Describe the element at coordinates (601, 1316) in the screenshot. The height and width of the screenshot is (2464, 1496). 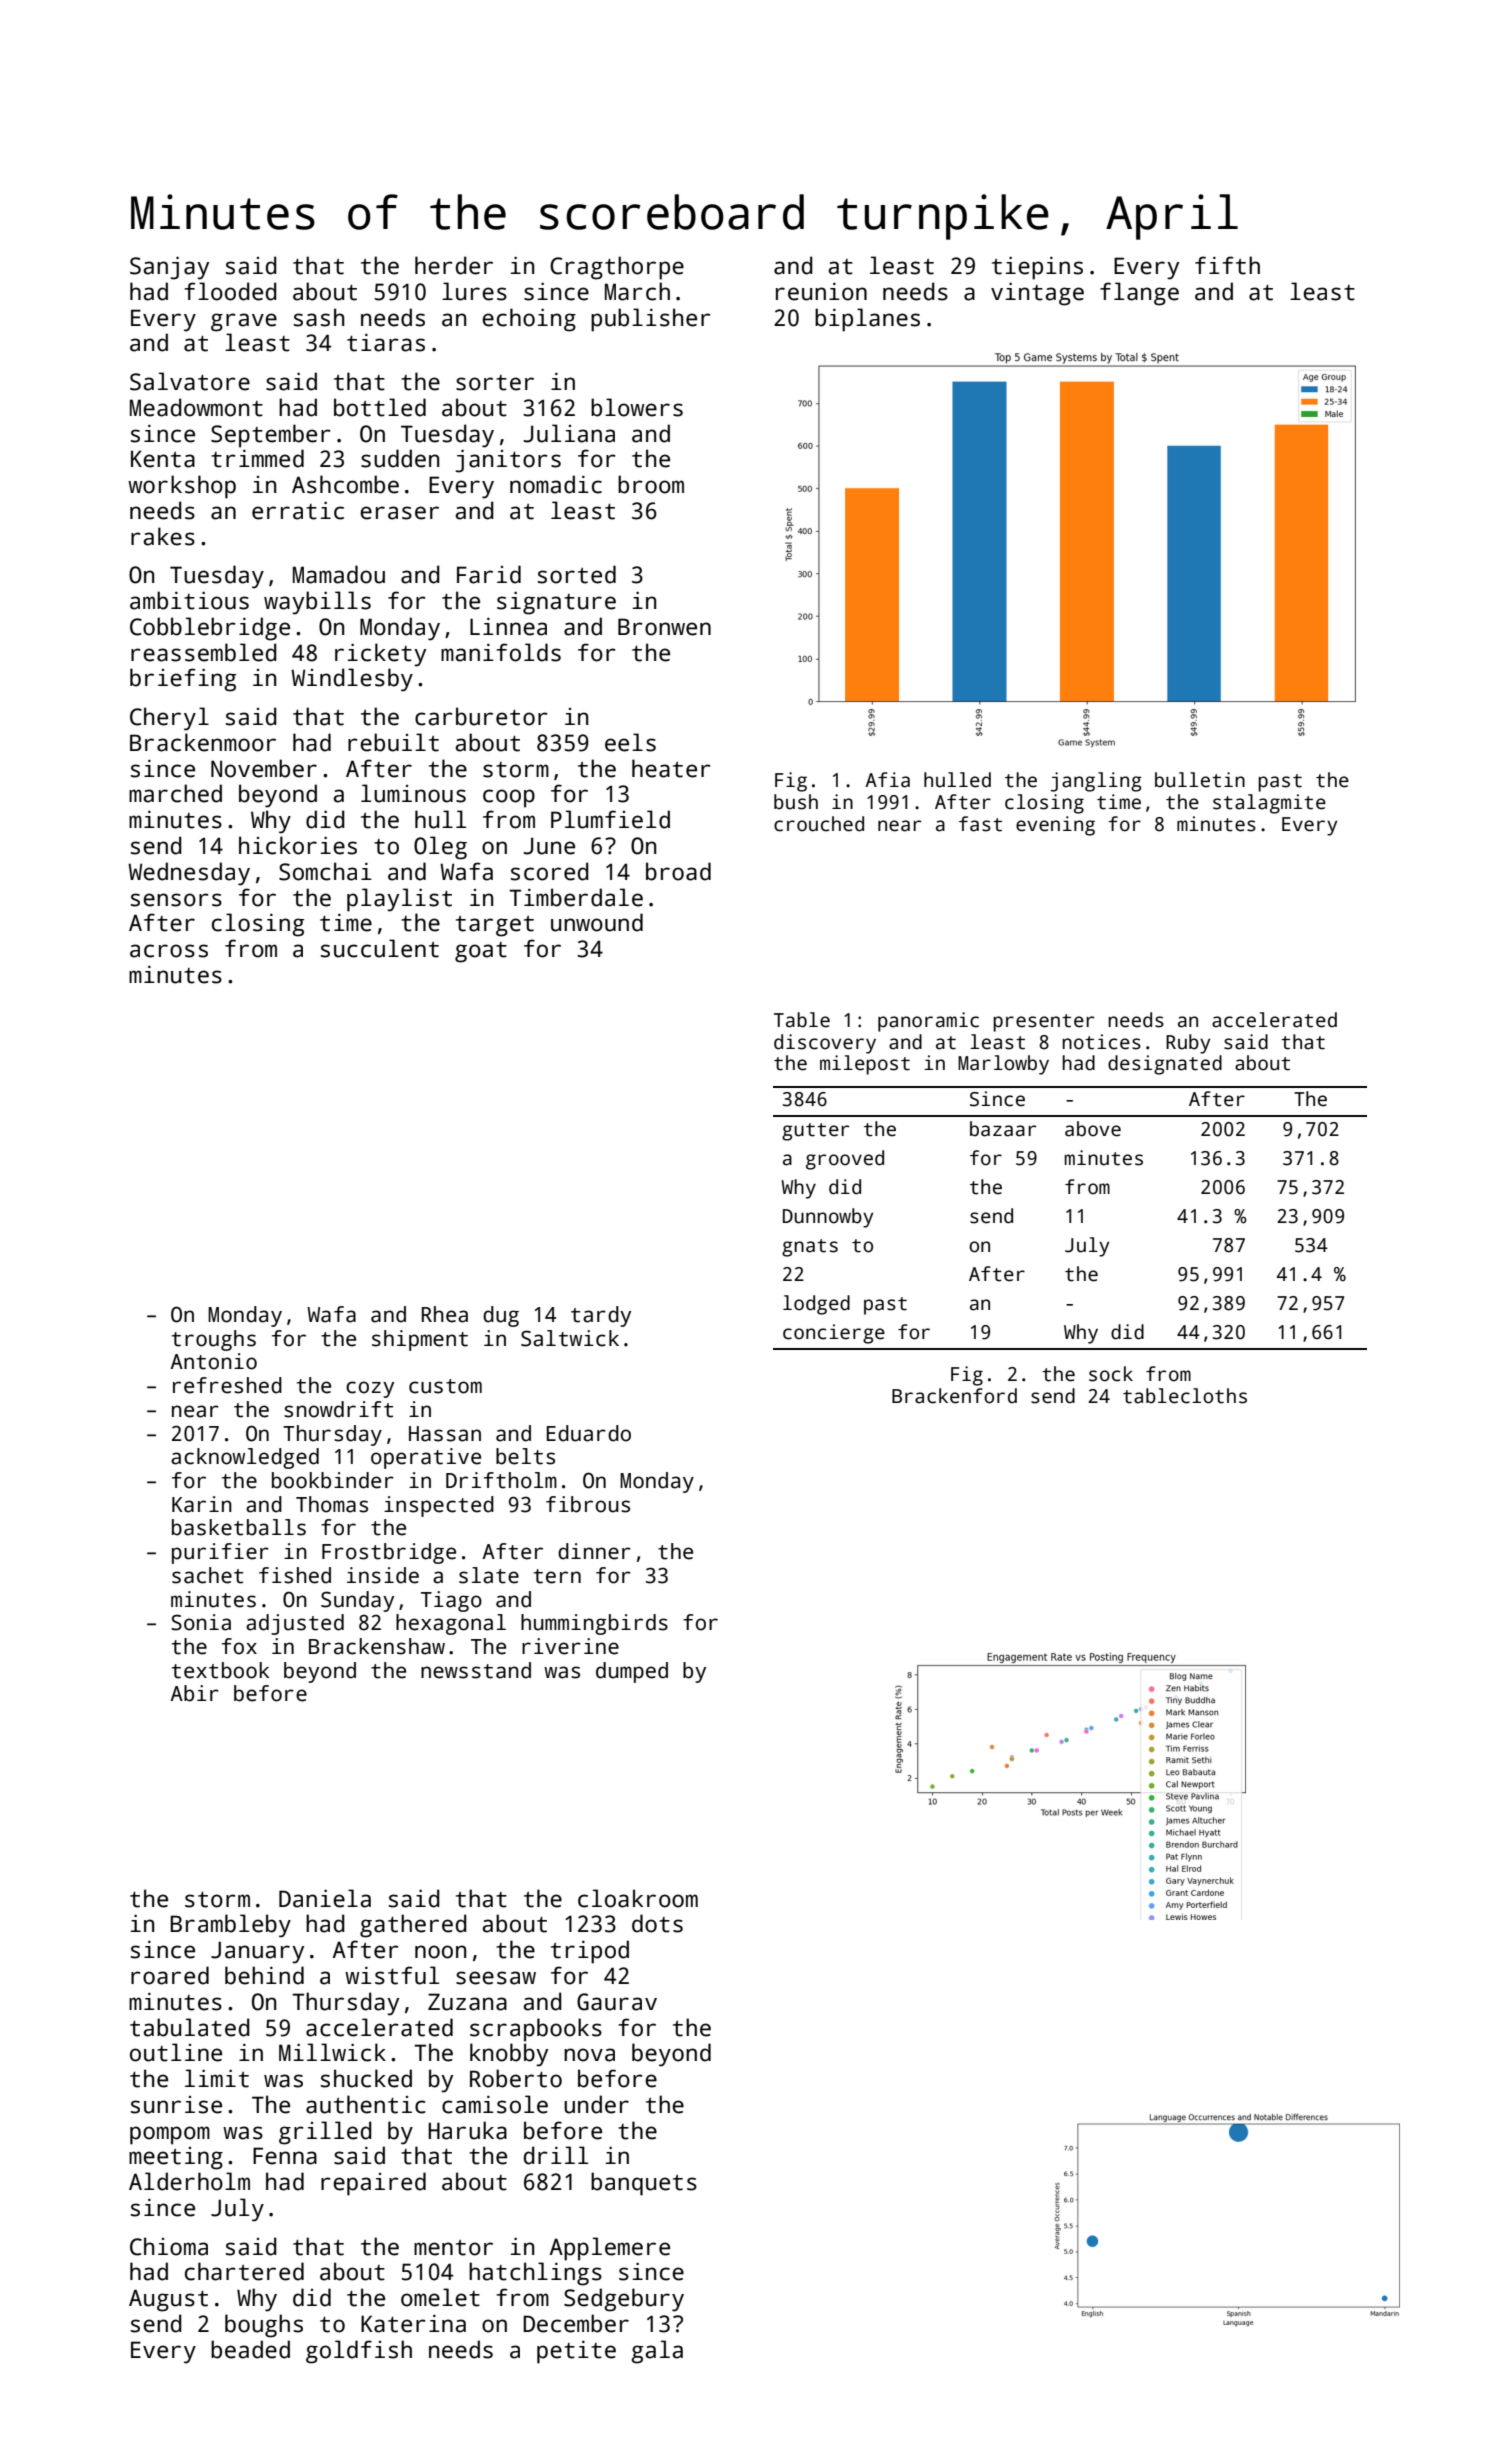
I see `tardy` at that location.
